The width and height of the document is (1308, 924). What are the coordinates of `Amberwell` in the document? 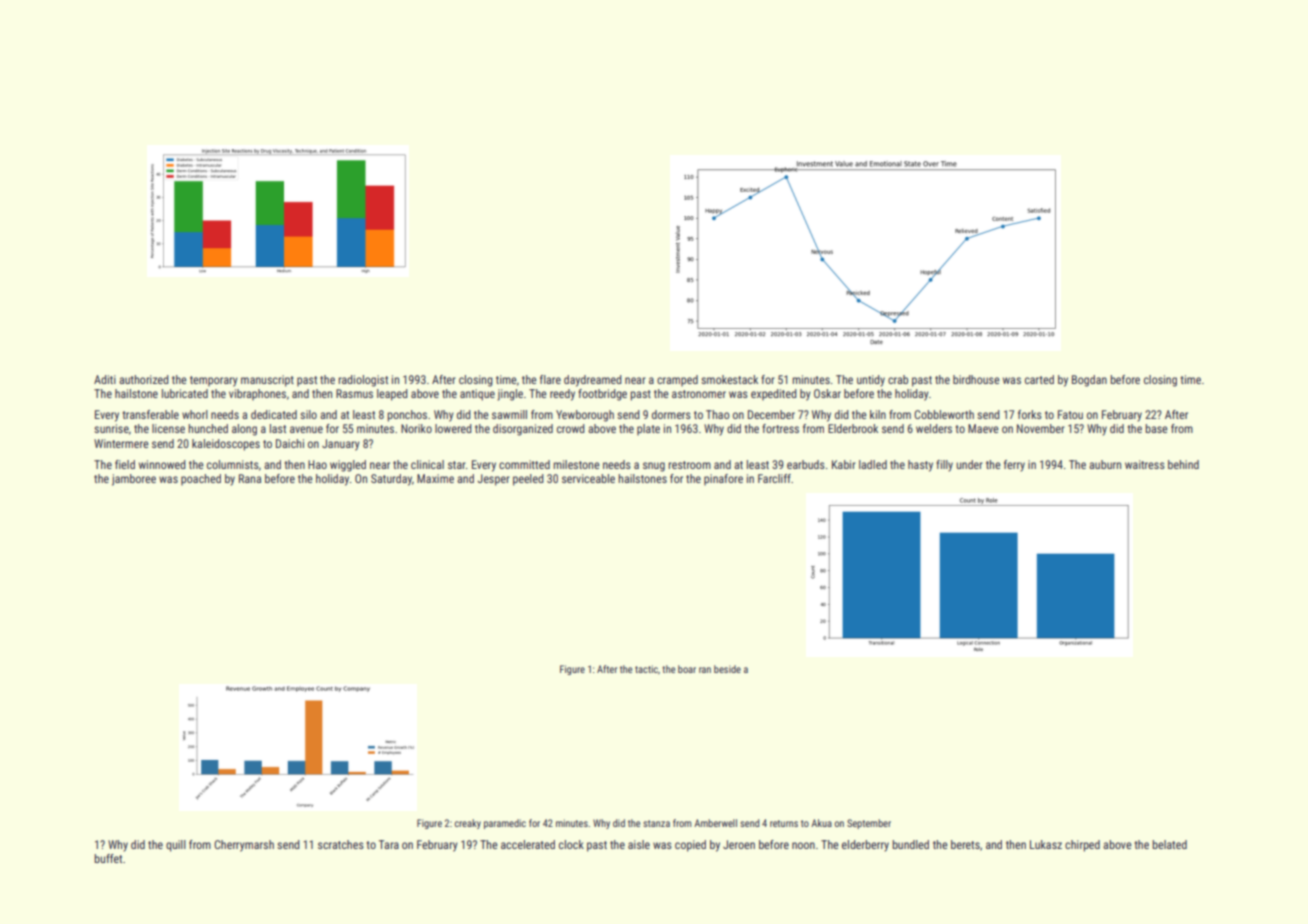 It's located at (715, 823).
